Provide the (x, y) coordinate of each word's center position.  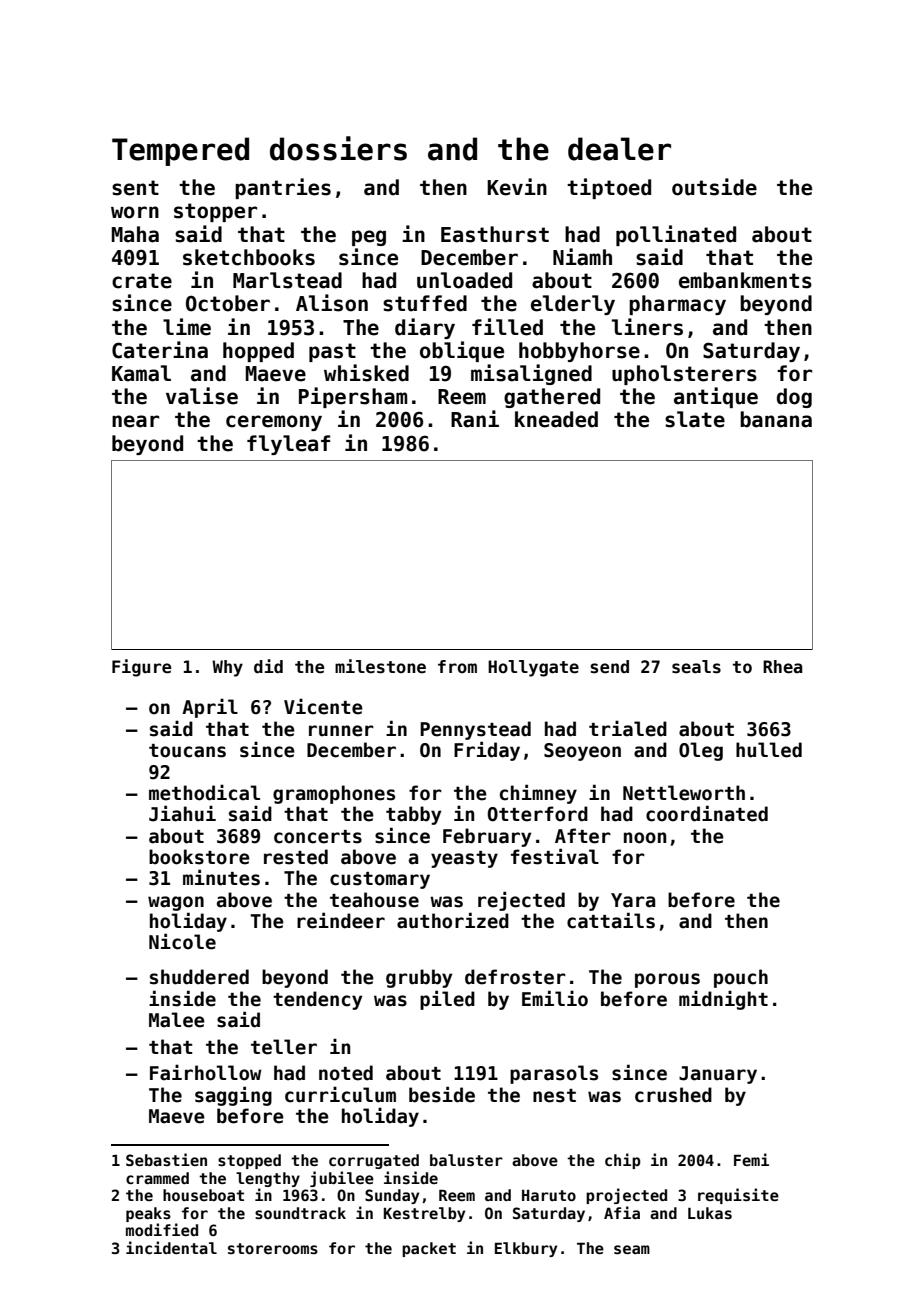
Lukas (710, 1213)
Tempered (180, 151)
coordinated (707, 813)
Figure (142, 668)
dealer (619, 149)
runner (341, 731)
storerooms (273, 1248)
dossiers (338, 148)
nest (554, 1096)
